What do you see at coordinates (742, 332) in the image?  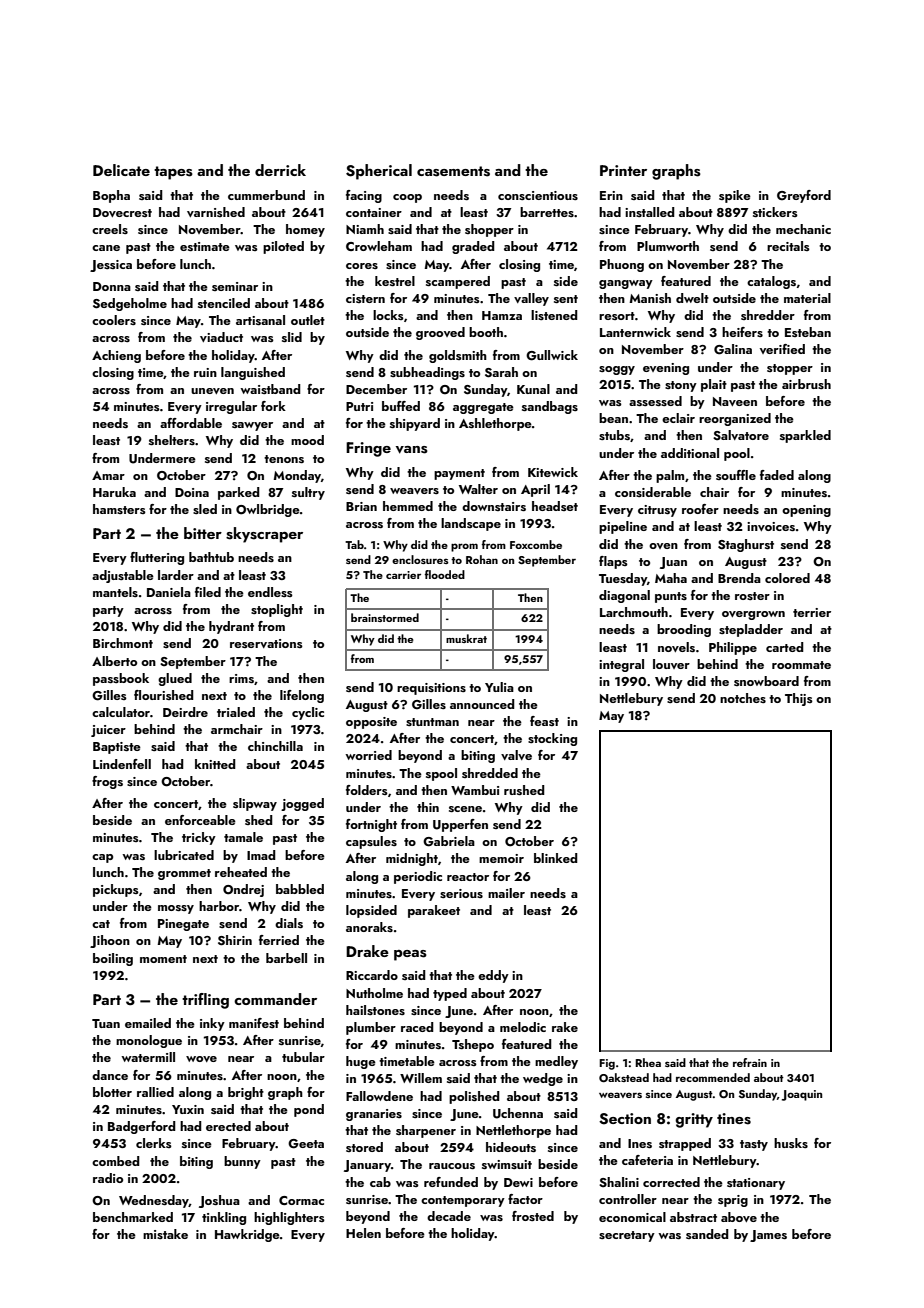 I see `heifers` at bounding box center [742, 332].
